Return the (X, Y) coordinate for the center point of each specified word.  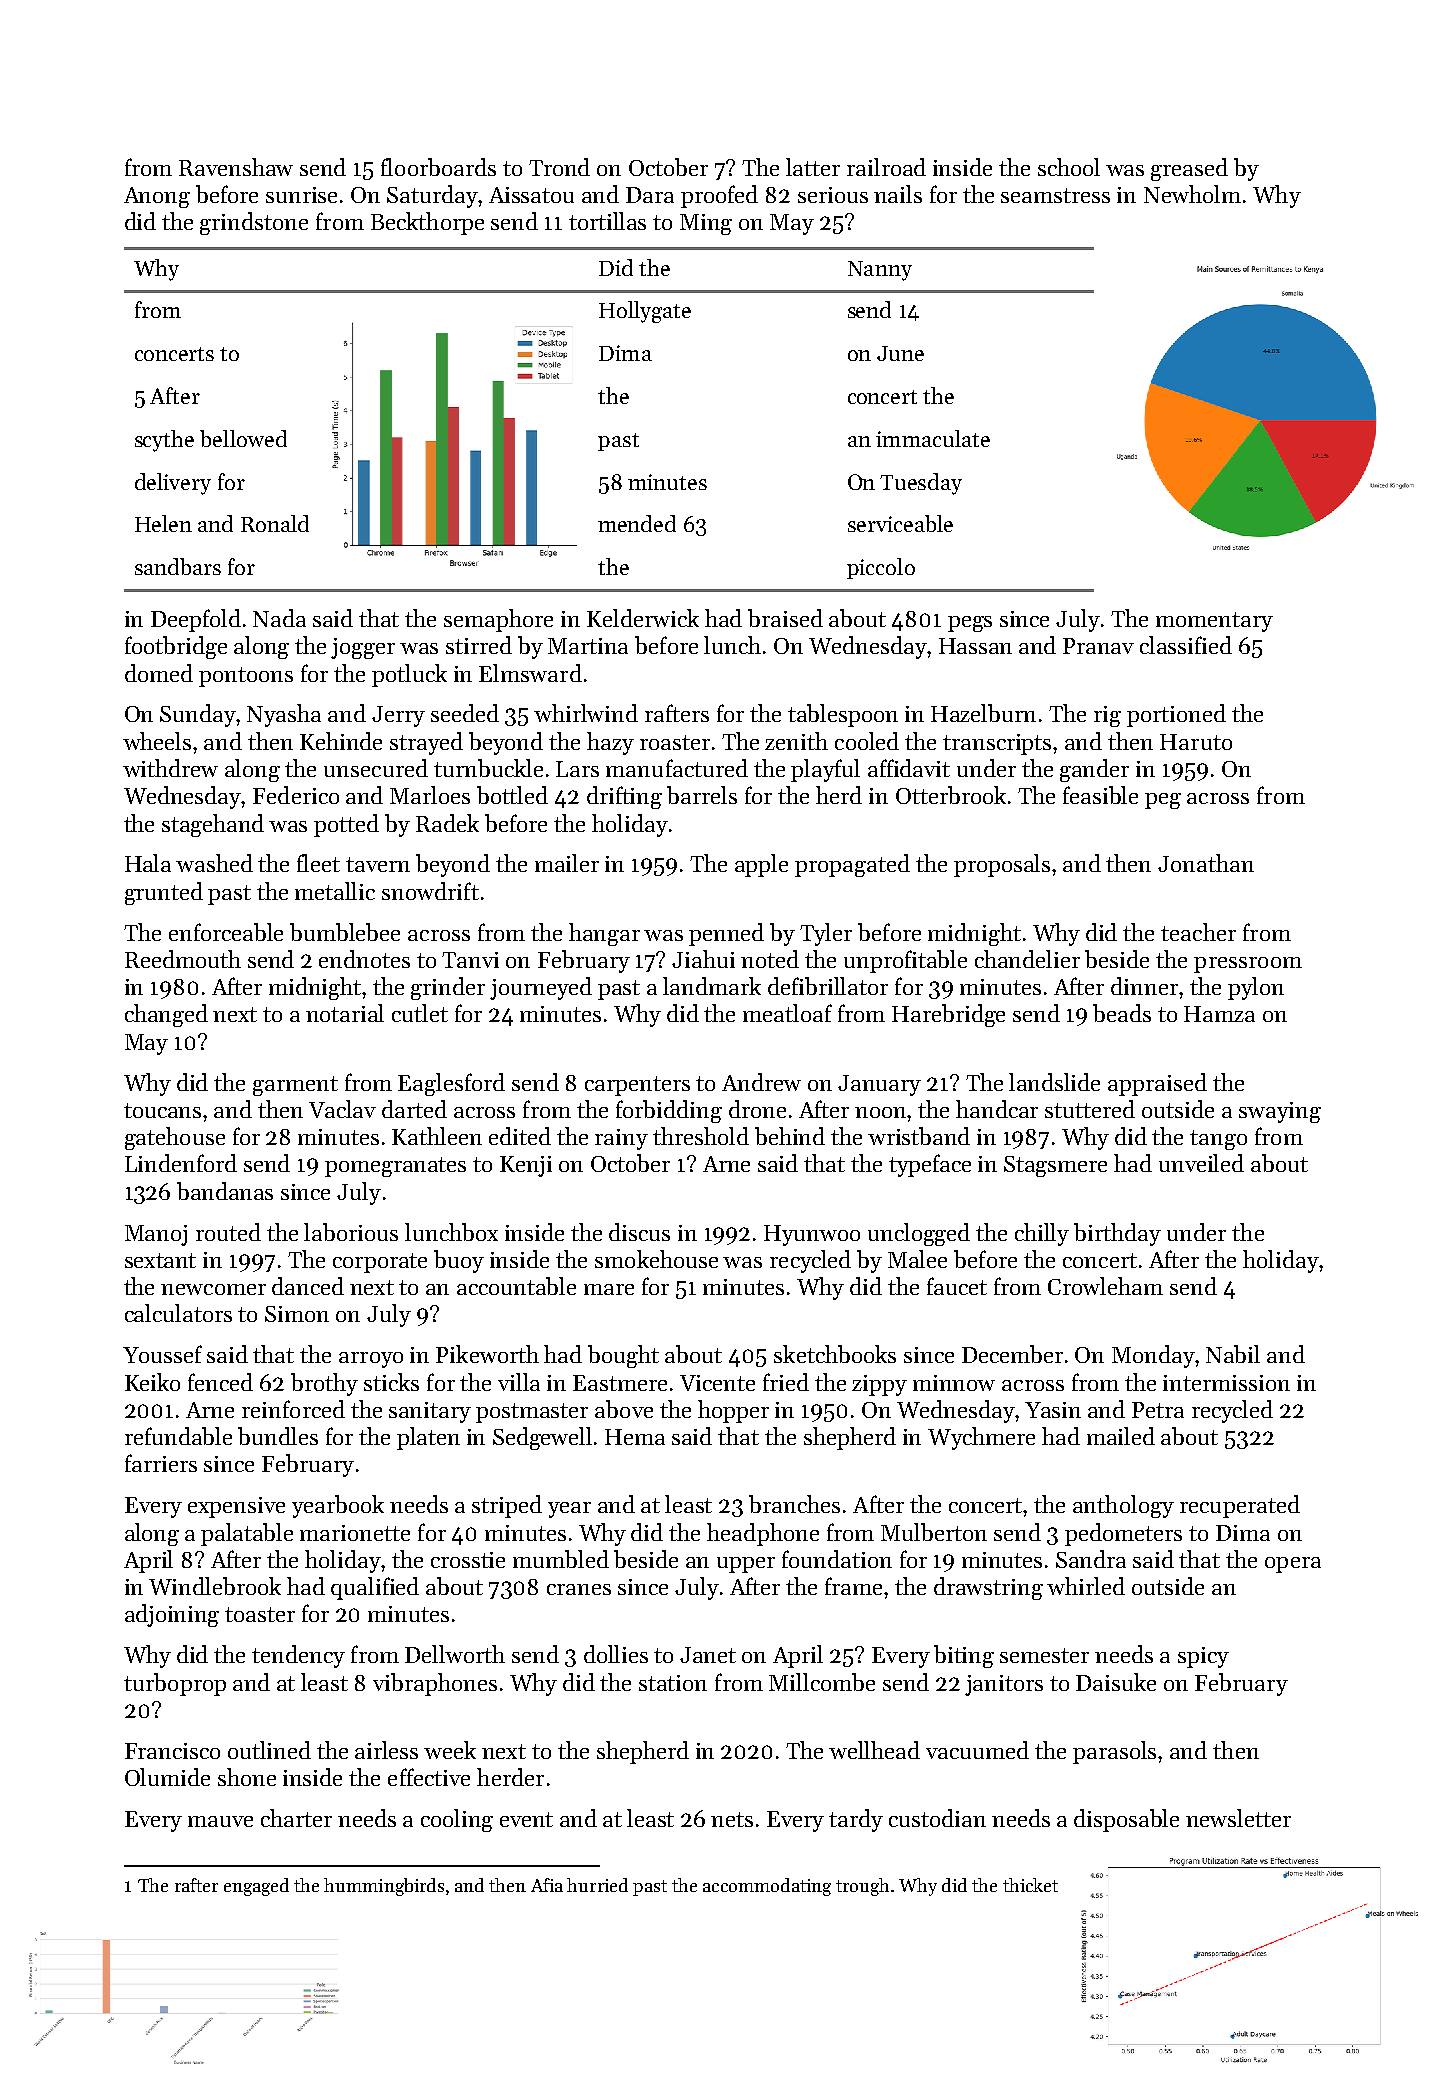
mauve (220, 1821)
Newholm (1192, 194)
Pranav (1098, 646)
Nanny (880, 271)
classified (1186, 645)
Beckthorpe (427, 223)
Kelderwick (643, 618)
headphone (763, 1534)
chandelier (1027, 959)
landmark (712, 986)
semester (1044, 1655)
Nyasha (284, 715)
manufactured (677, 768)
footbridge (176, 647)
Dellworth (455, 1654)
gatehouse (175, 1138)
